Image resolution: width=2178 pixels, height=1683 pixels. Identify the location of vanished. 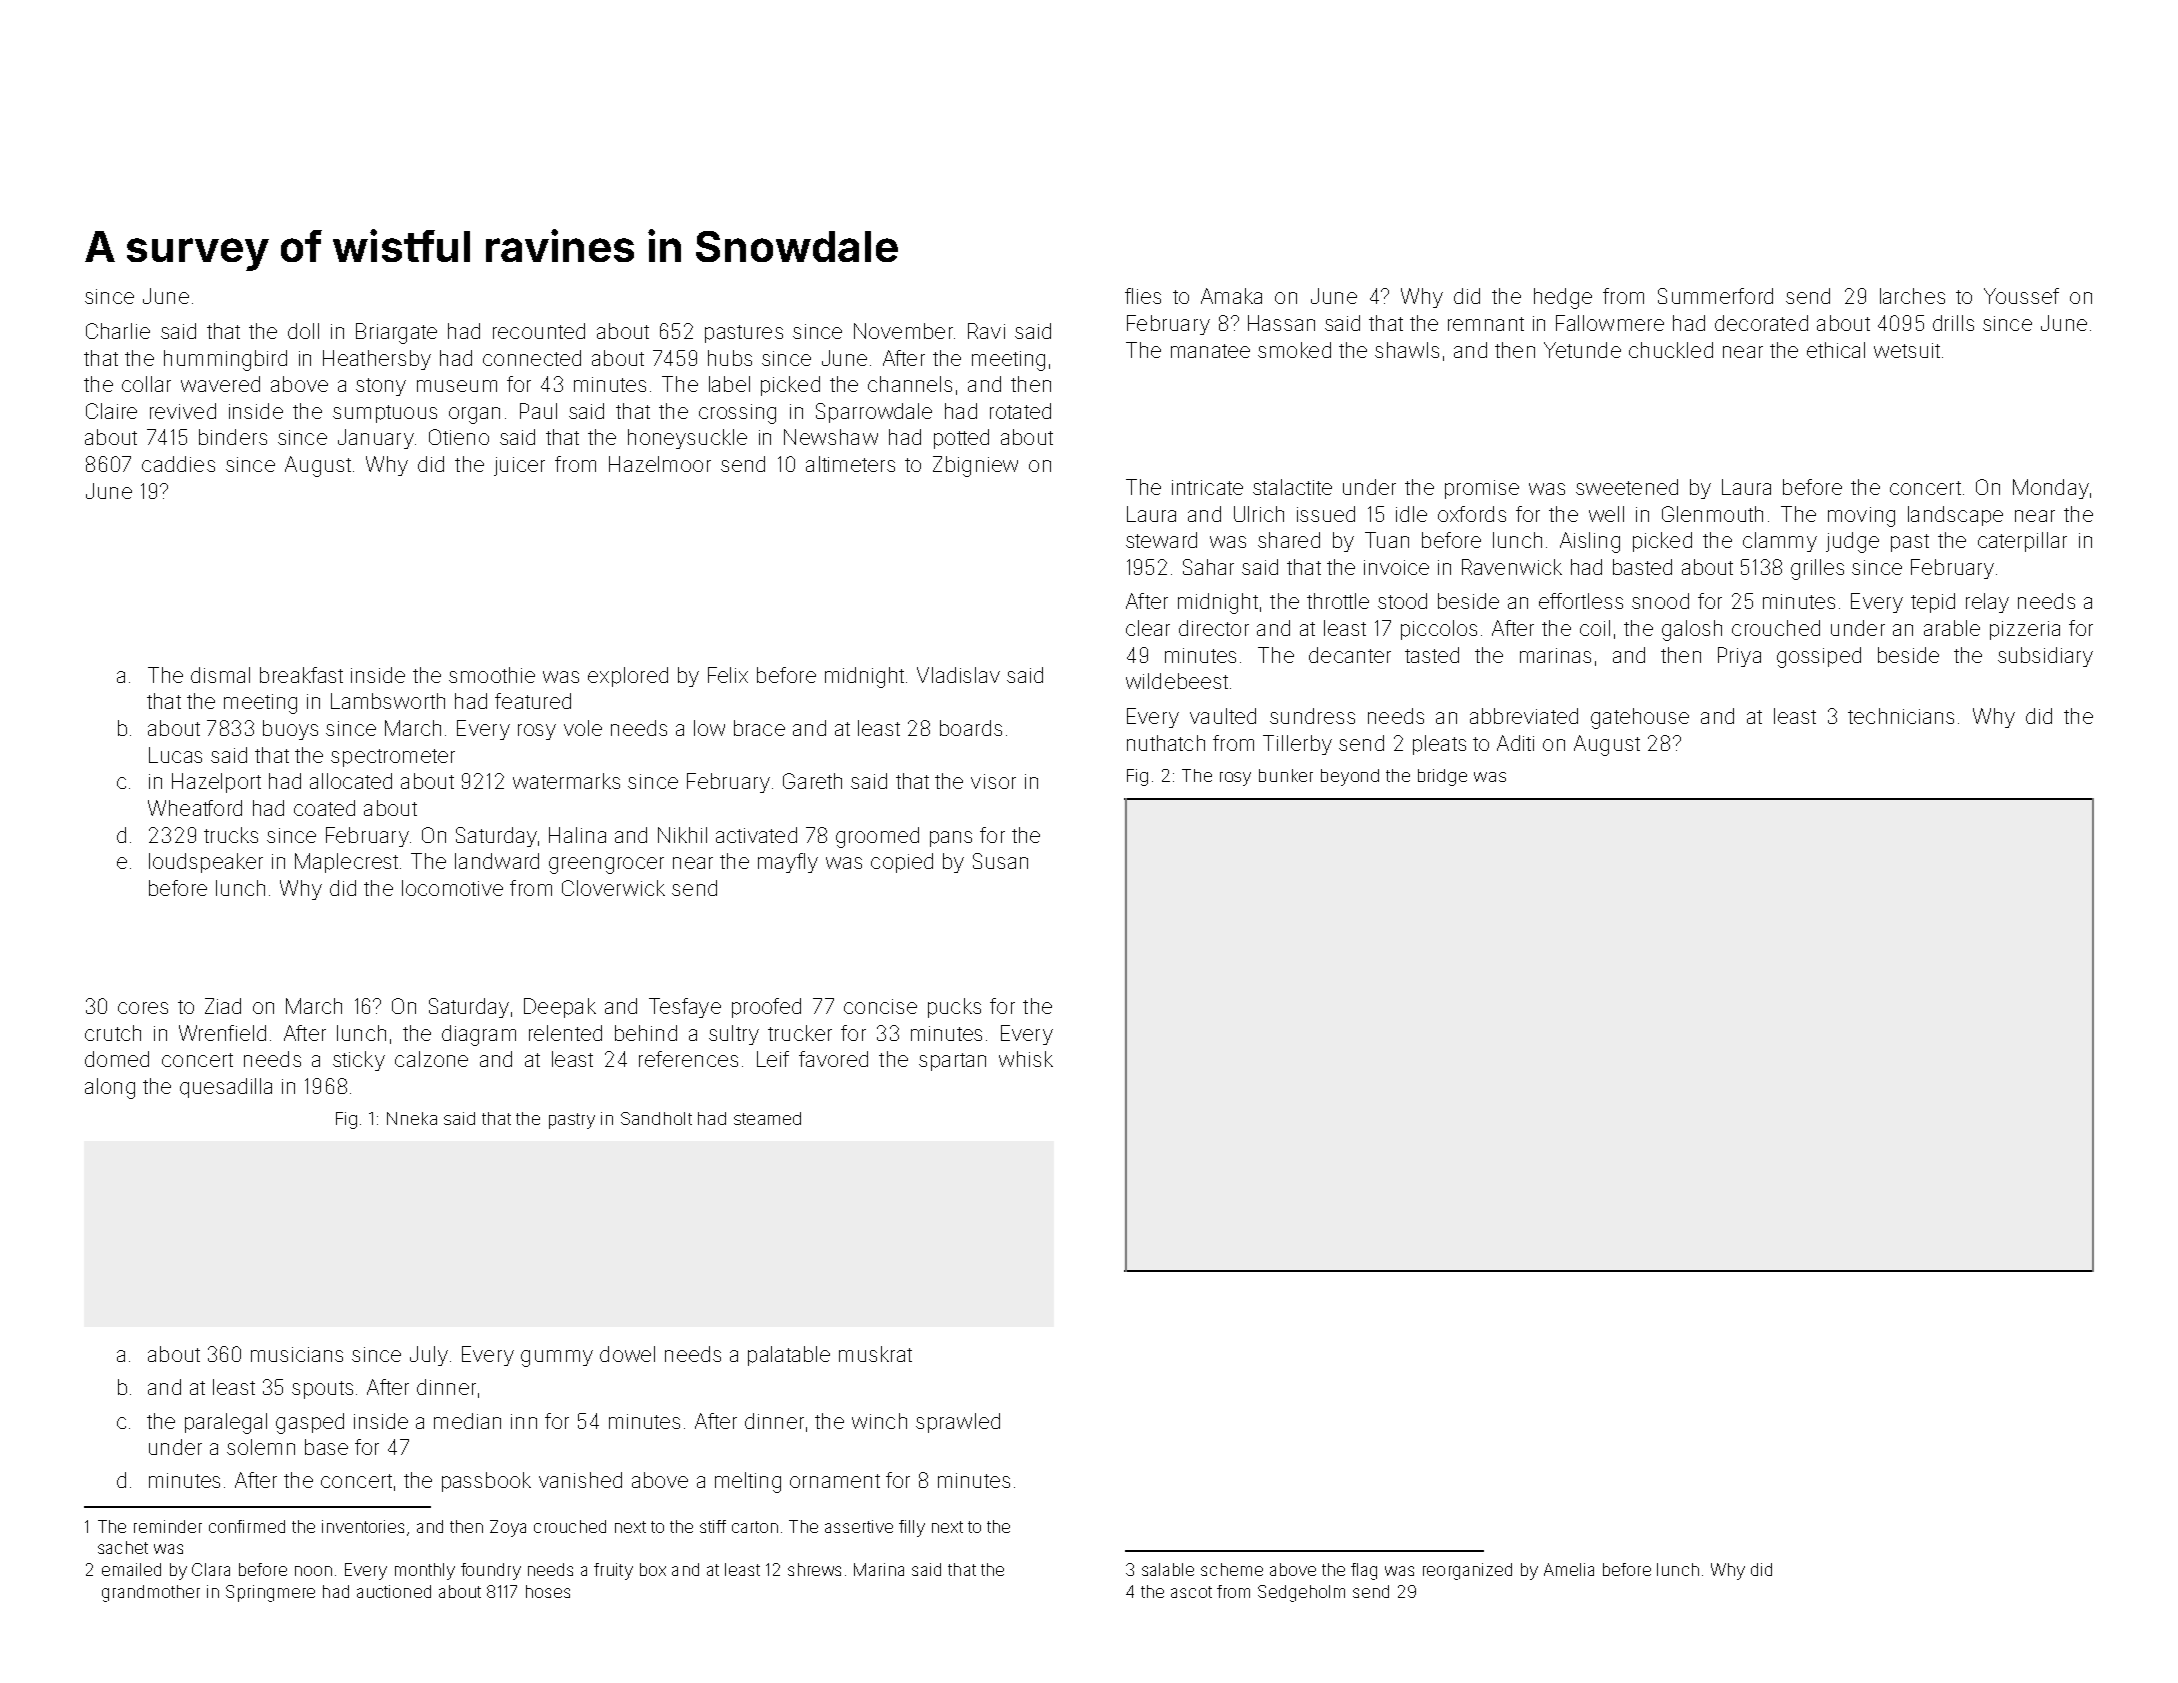
(580, 1480).
